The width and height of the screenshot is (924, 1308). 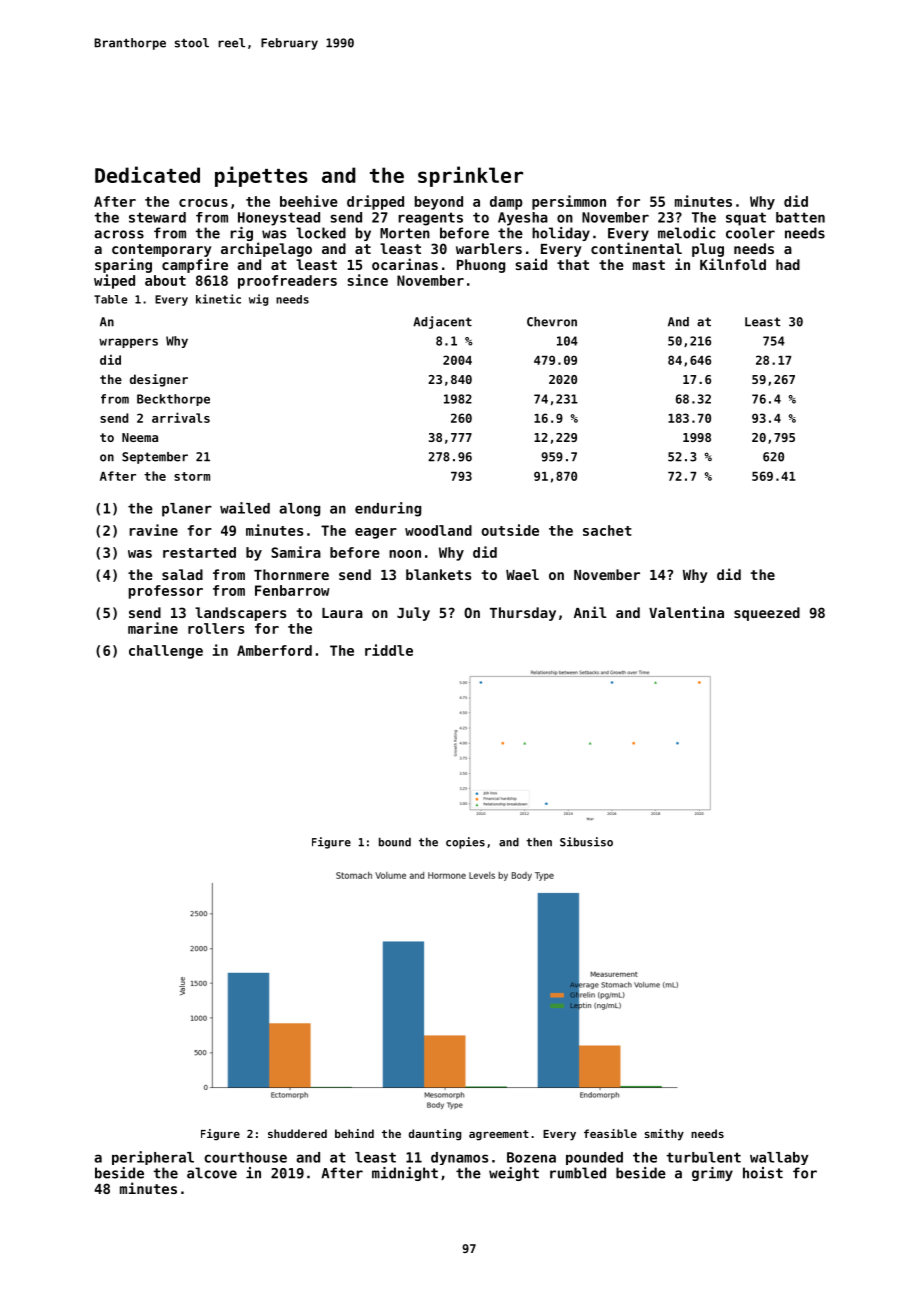 What do you see at coordinates (552, 322) in the screenshot?
I see `Chevron` at bounding box center [552, 322].
